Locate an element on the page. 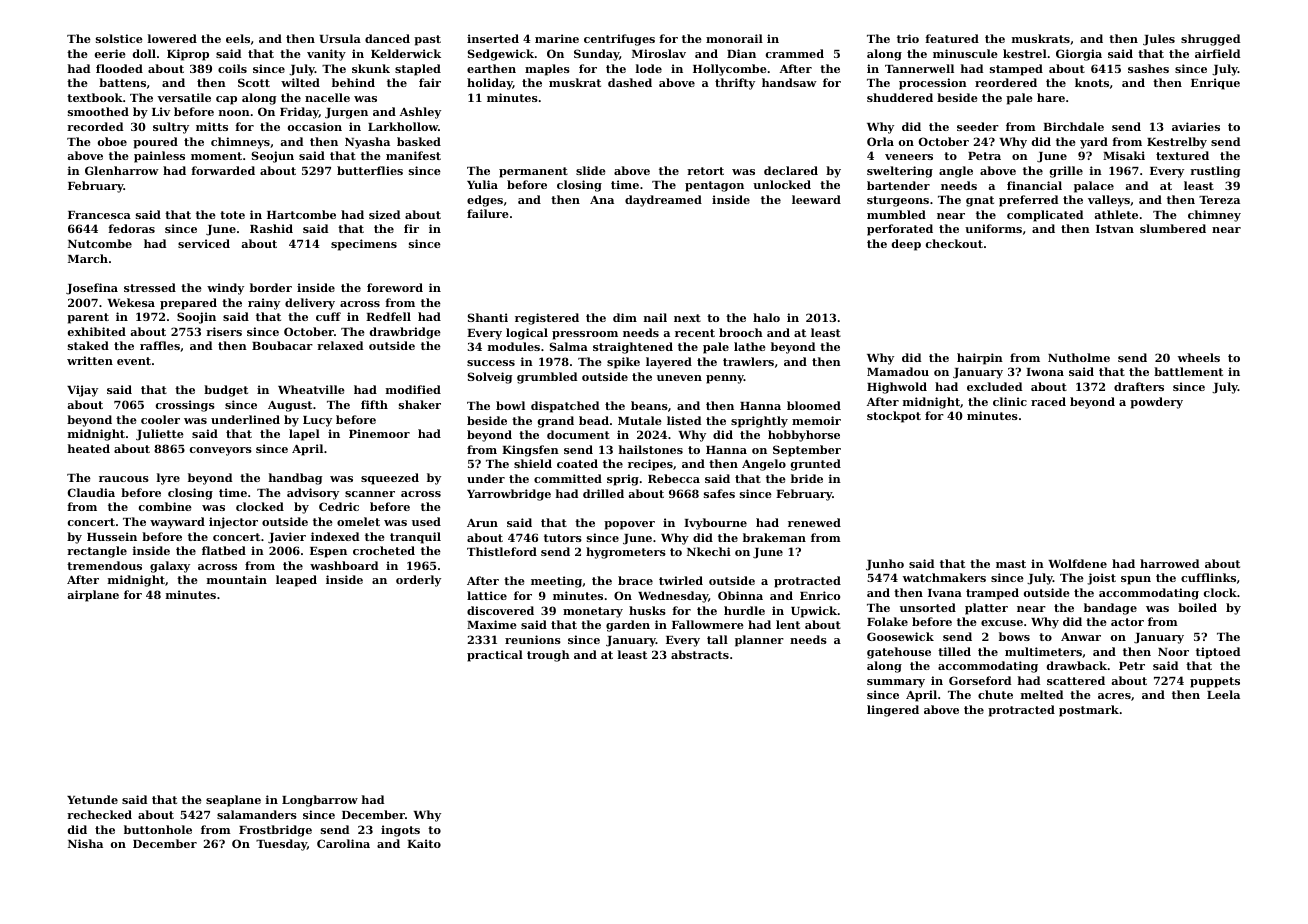  marine is located at coordinates (557, 38).
